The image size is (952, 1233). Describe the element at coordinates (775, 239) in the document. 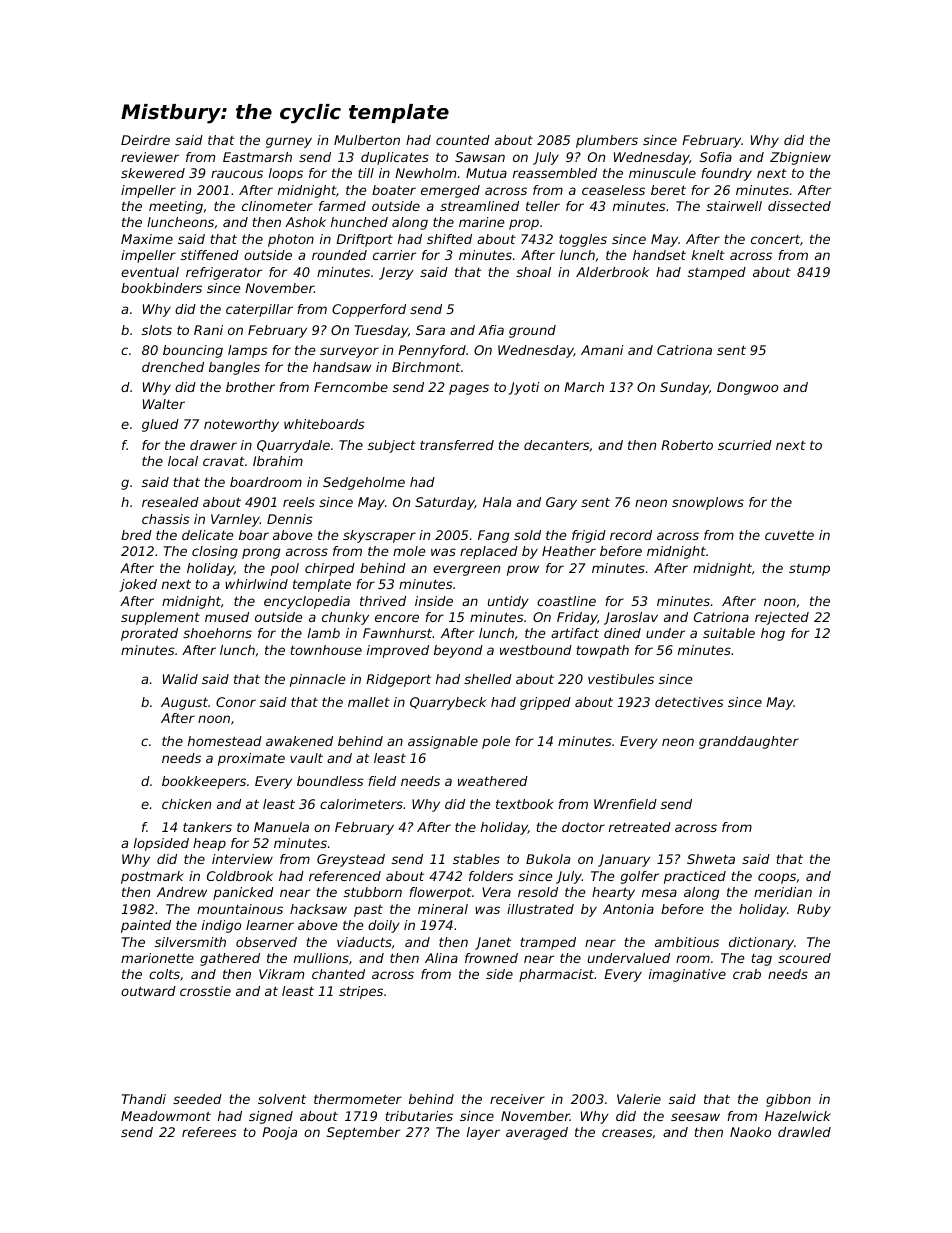

I see `concert` at that location.
